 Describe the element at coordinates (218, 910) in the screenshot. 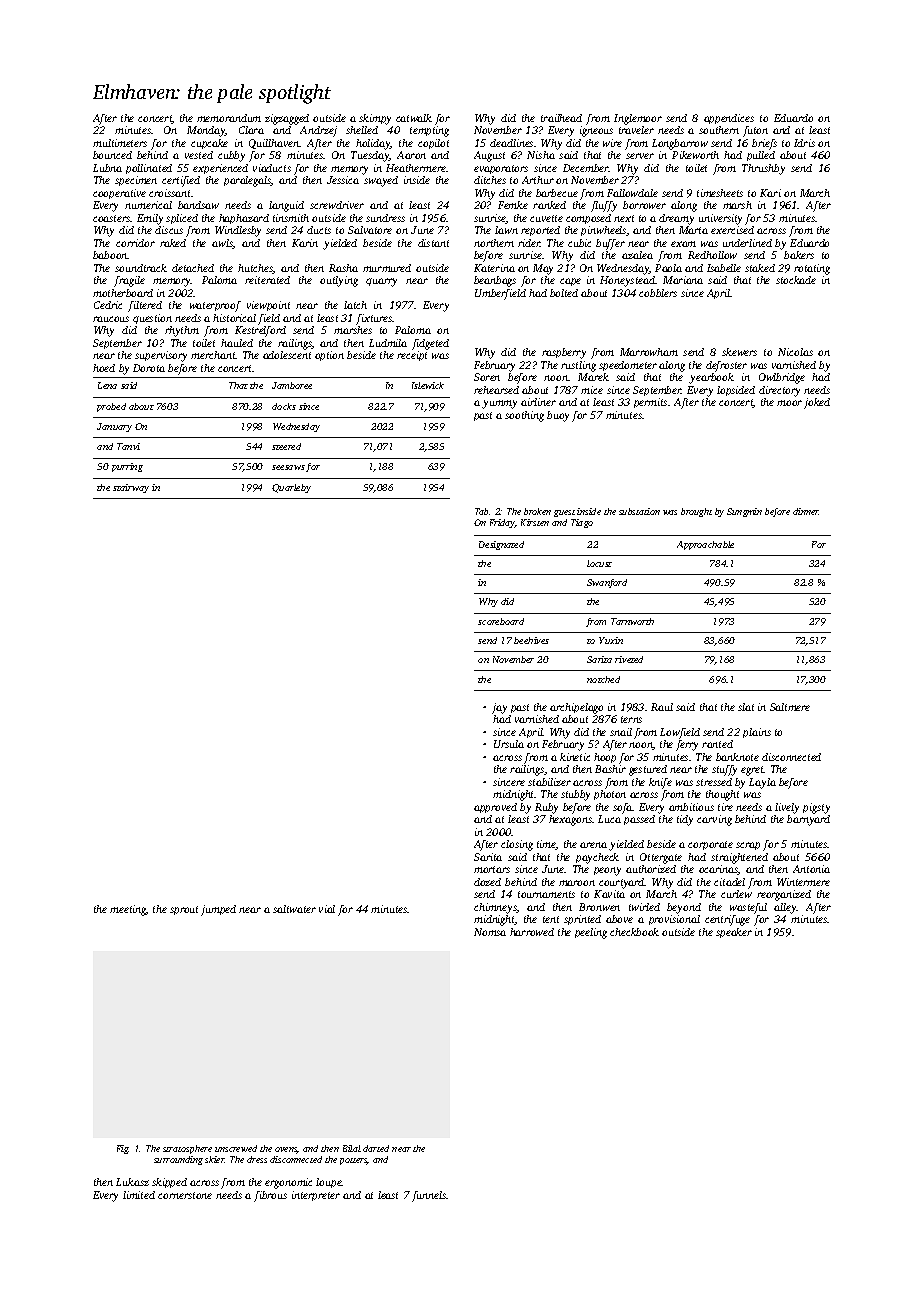

I see `jumped` at that location.
